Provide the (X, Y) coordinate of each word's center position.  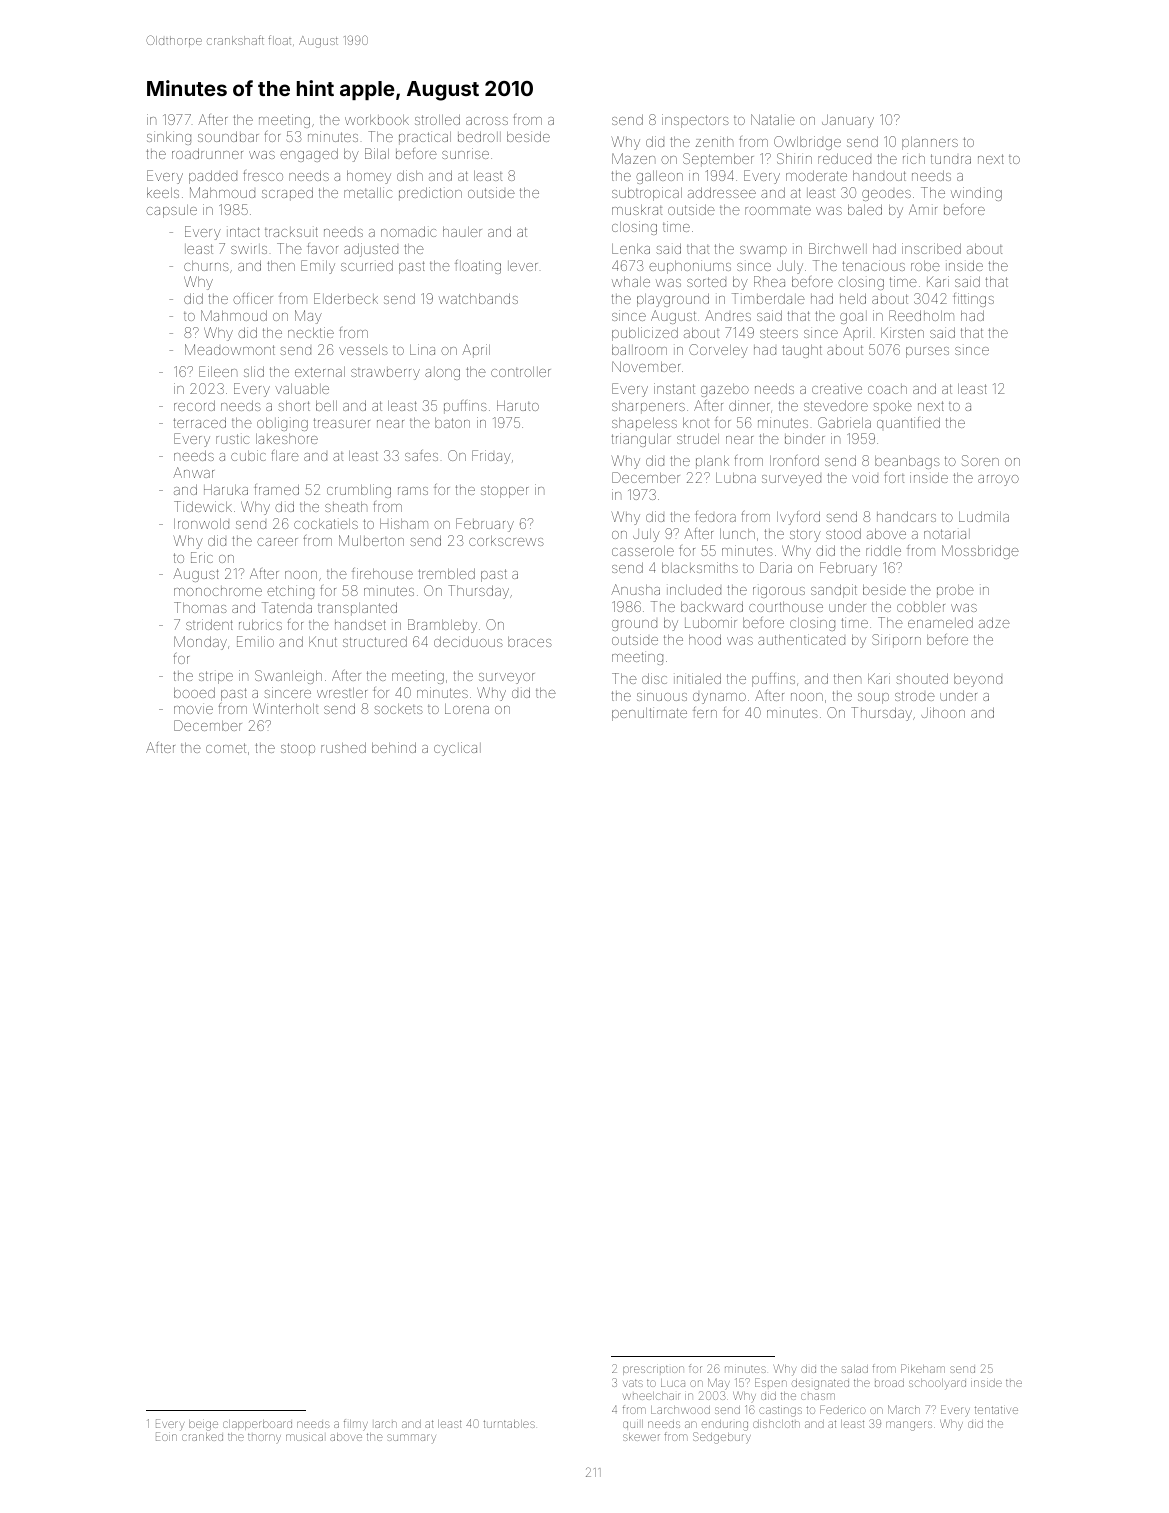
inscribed (931, 248)
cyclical (457, 749)
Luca (673, 1383)
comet (226, 748)
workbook (377, 120)
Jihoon (943, 712)
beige (203, 1425)
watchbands (478, 298)
